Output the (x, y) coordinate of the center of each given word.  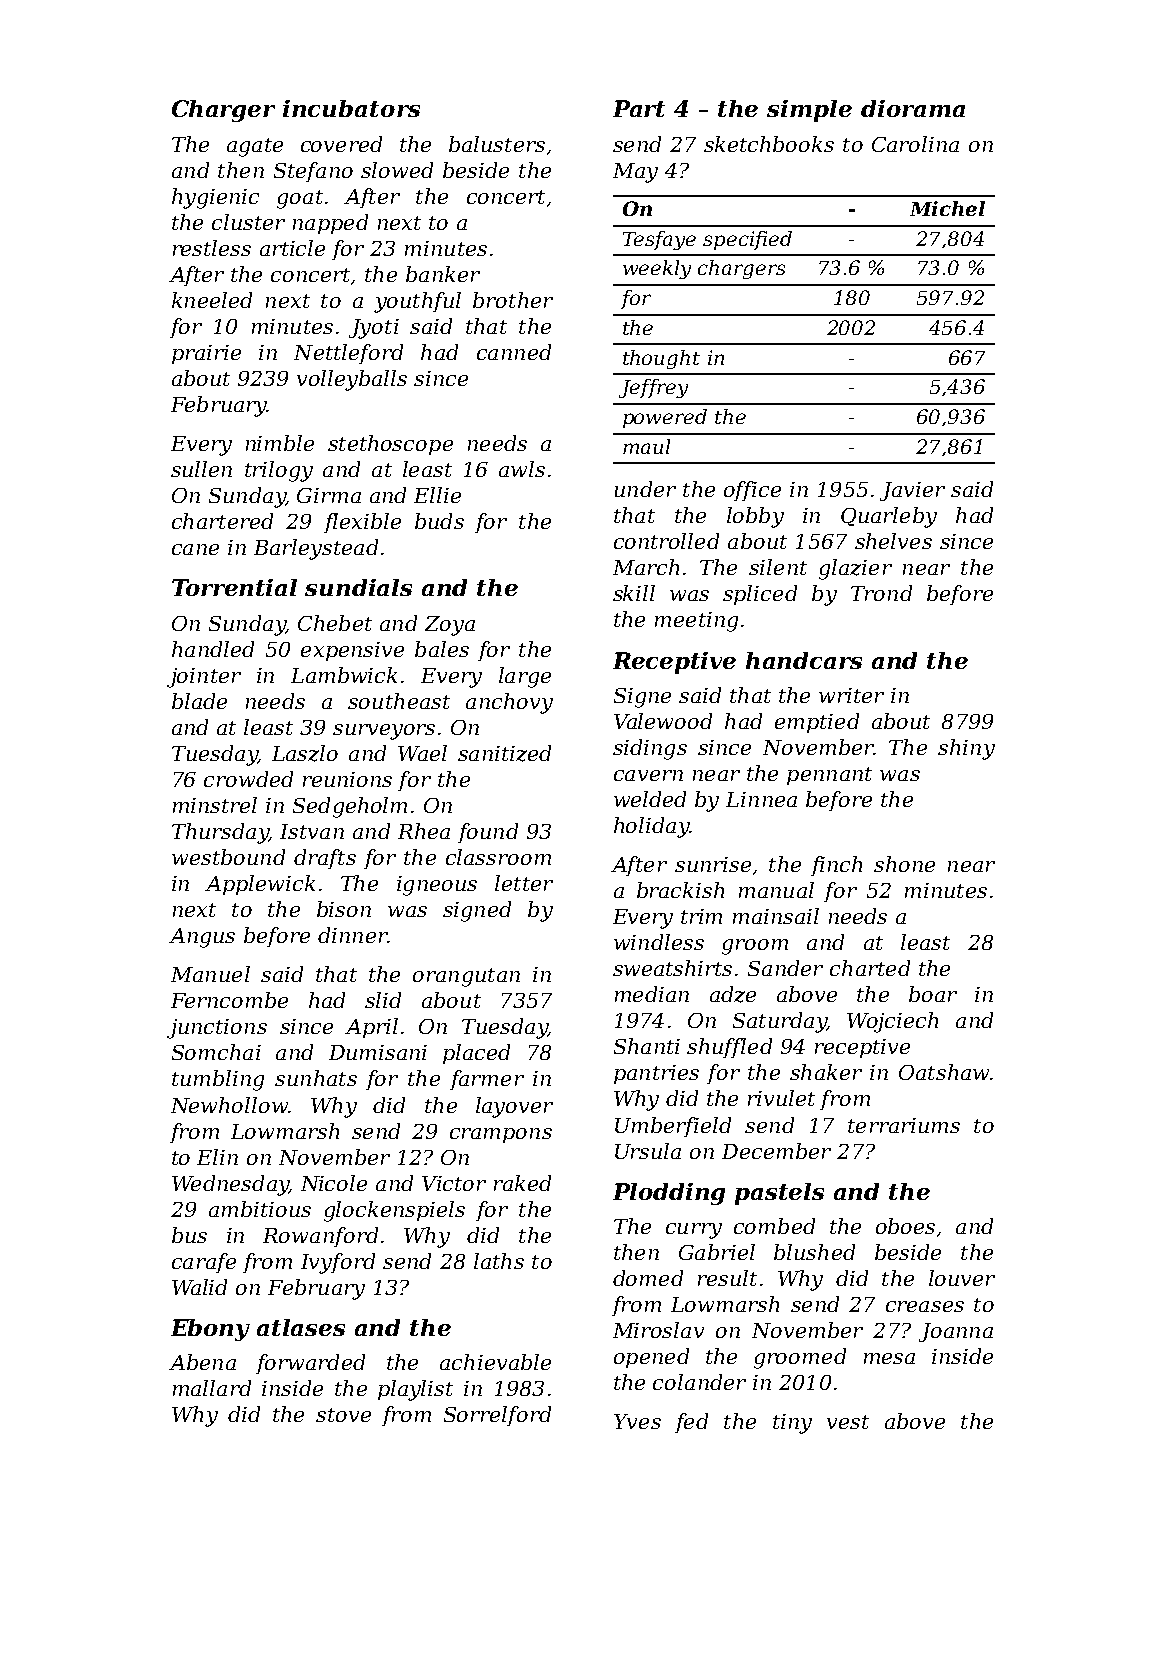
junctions (217, 1029)
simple (809, 111)
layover (514, 1107)
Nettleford (348, 354)
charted (870, 968)
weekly (657, 269)
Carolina (915, 144)
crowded (248, 779)
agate (255, 147)
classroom (498, 857)
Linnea (761, 799)
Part (639, 108)
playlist (415, 1390)
